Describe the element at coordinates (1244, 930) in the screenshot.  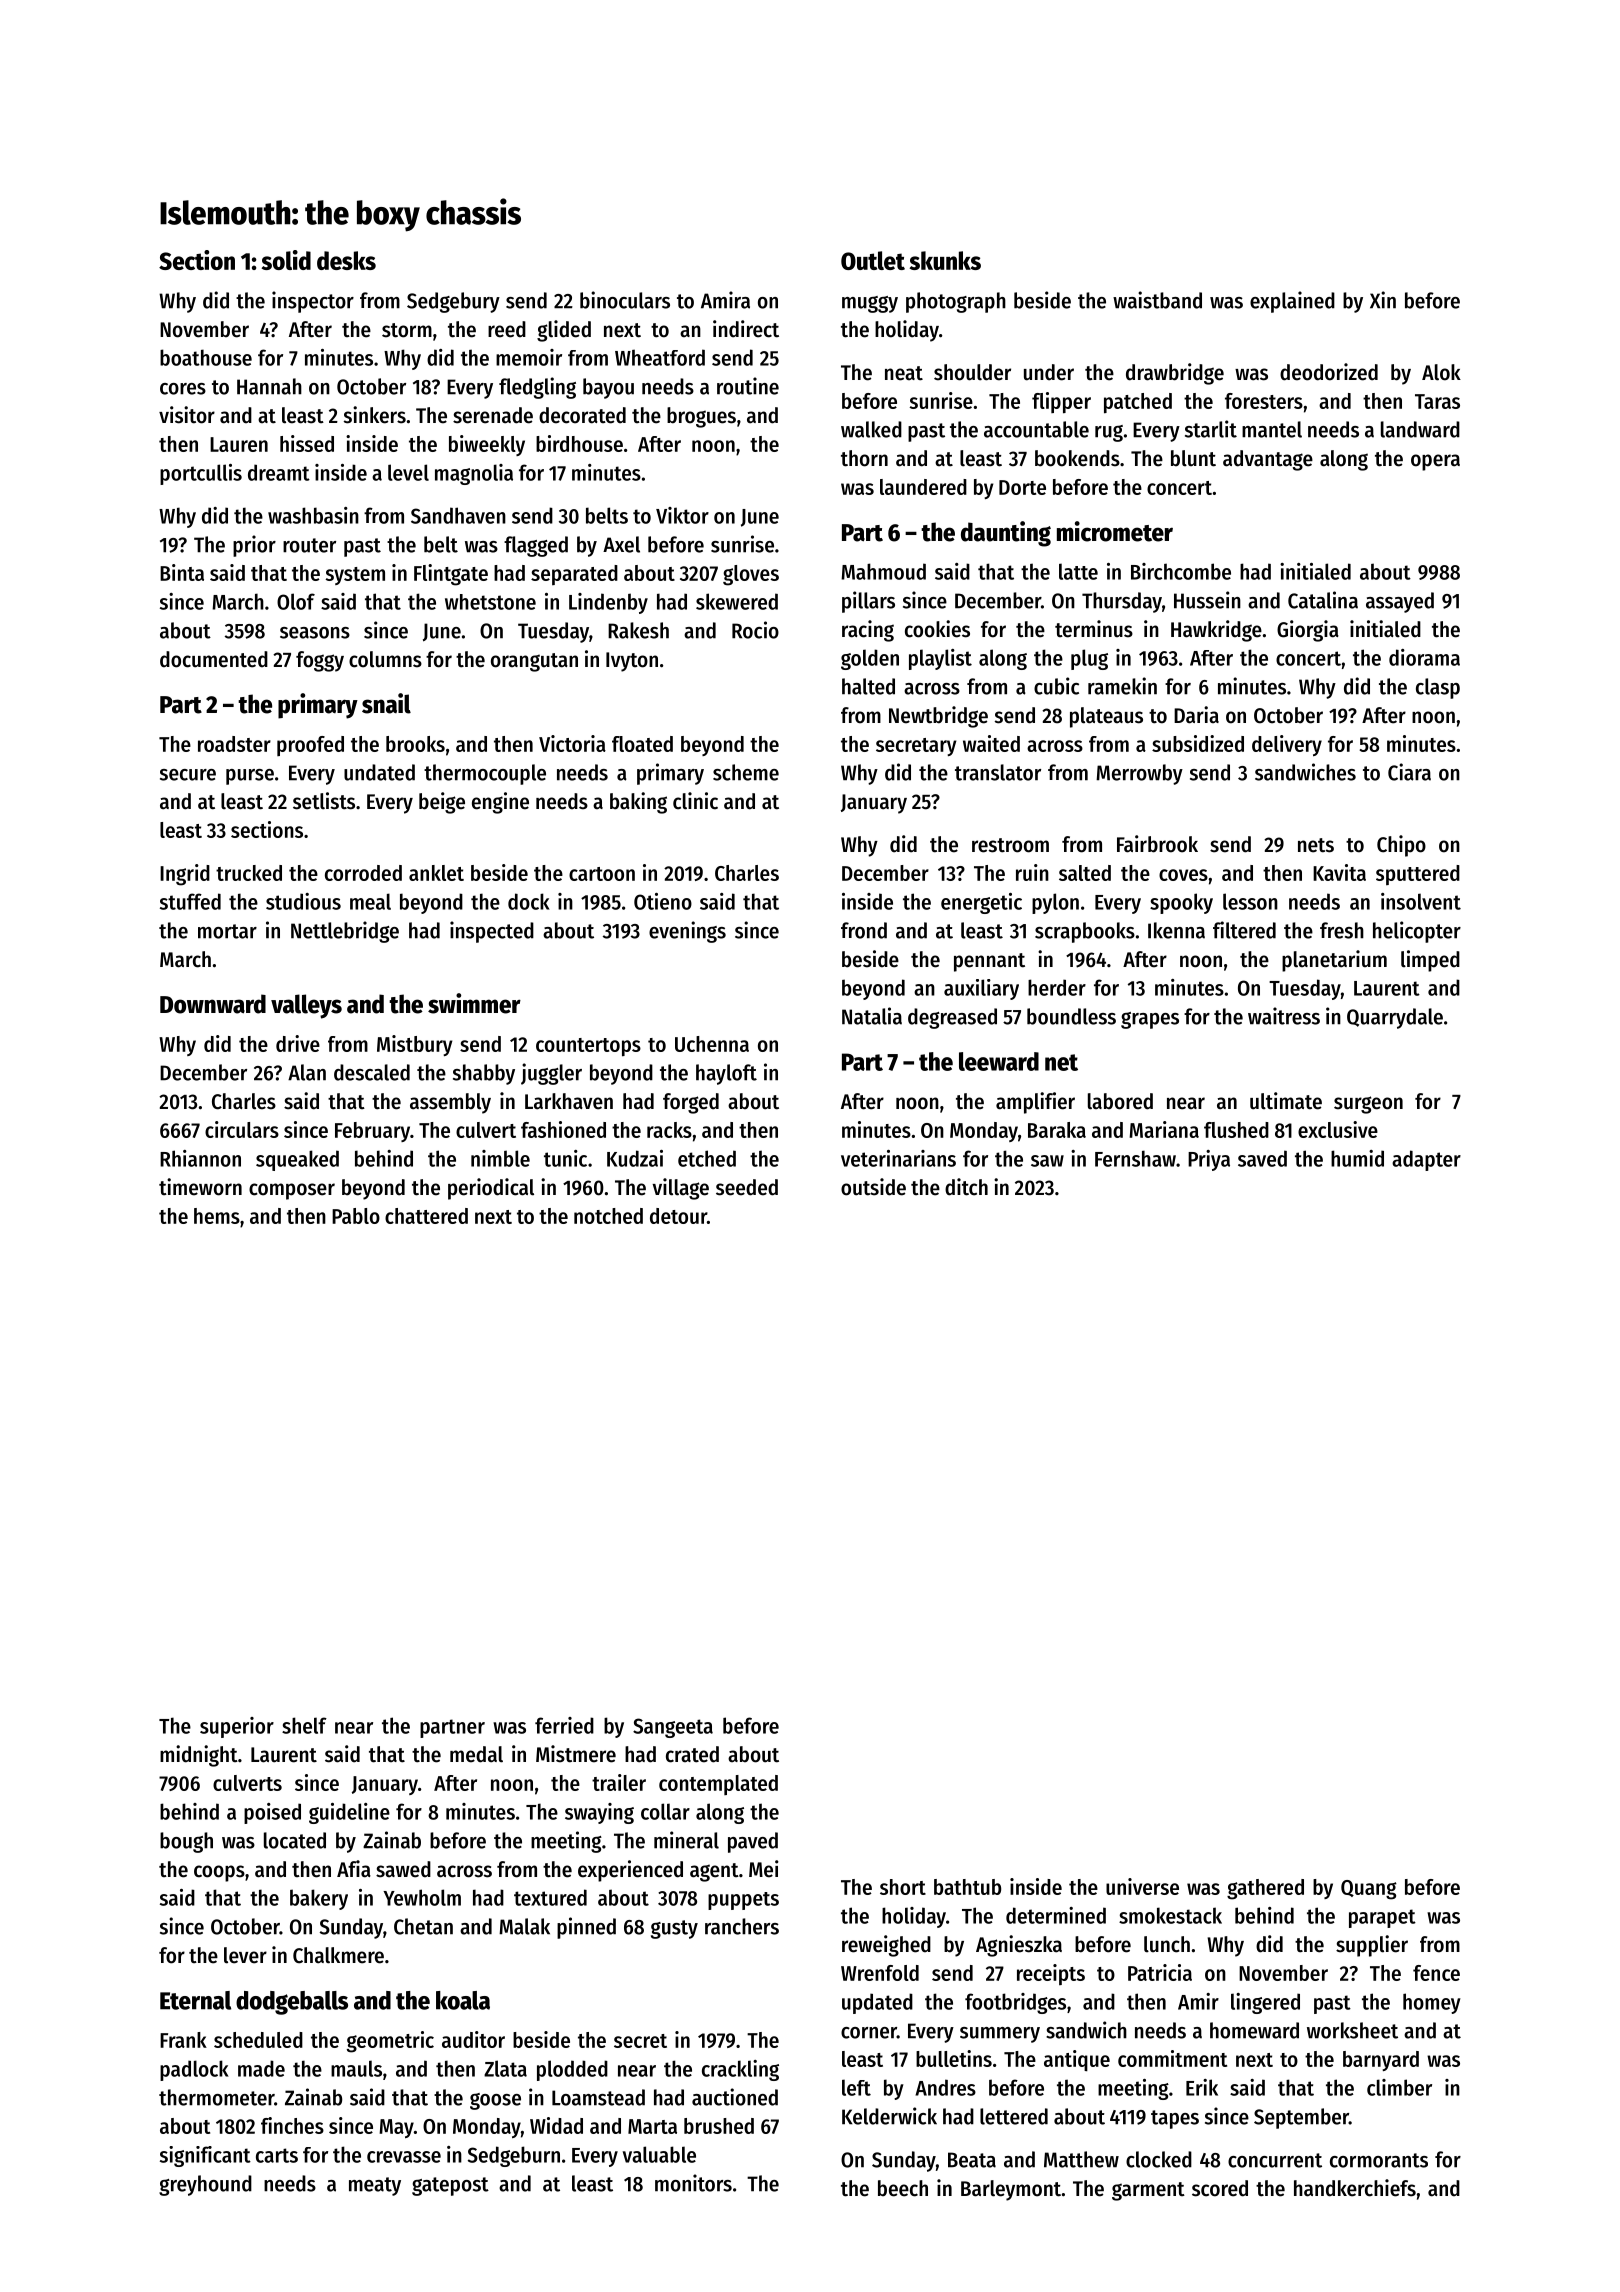
I see `filtered` at that location.
